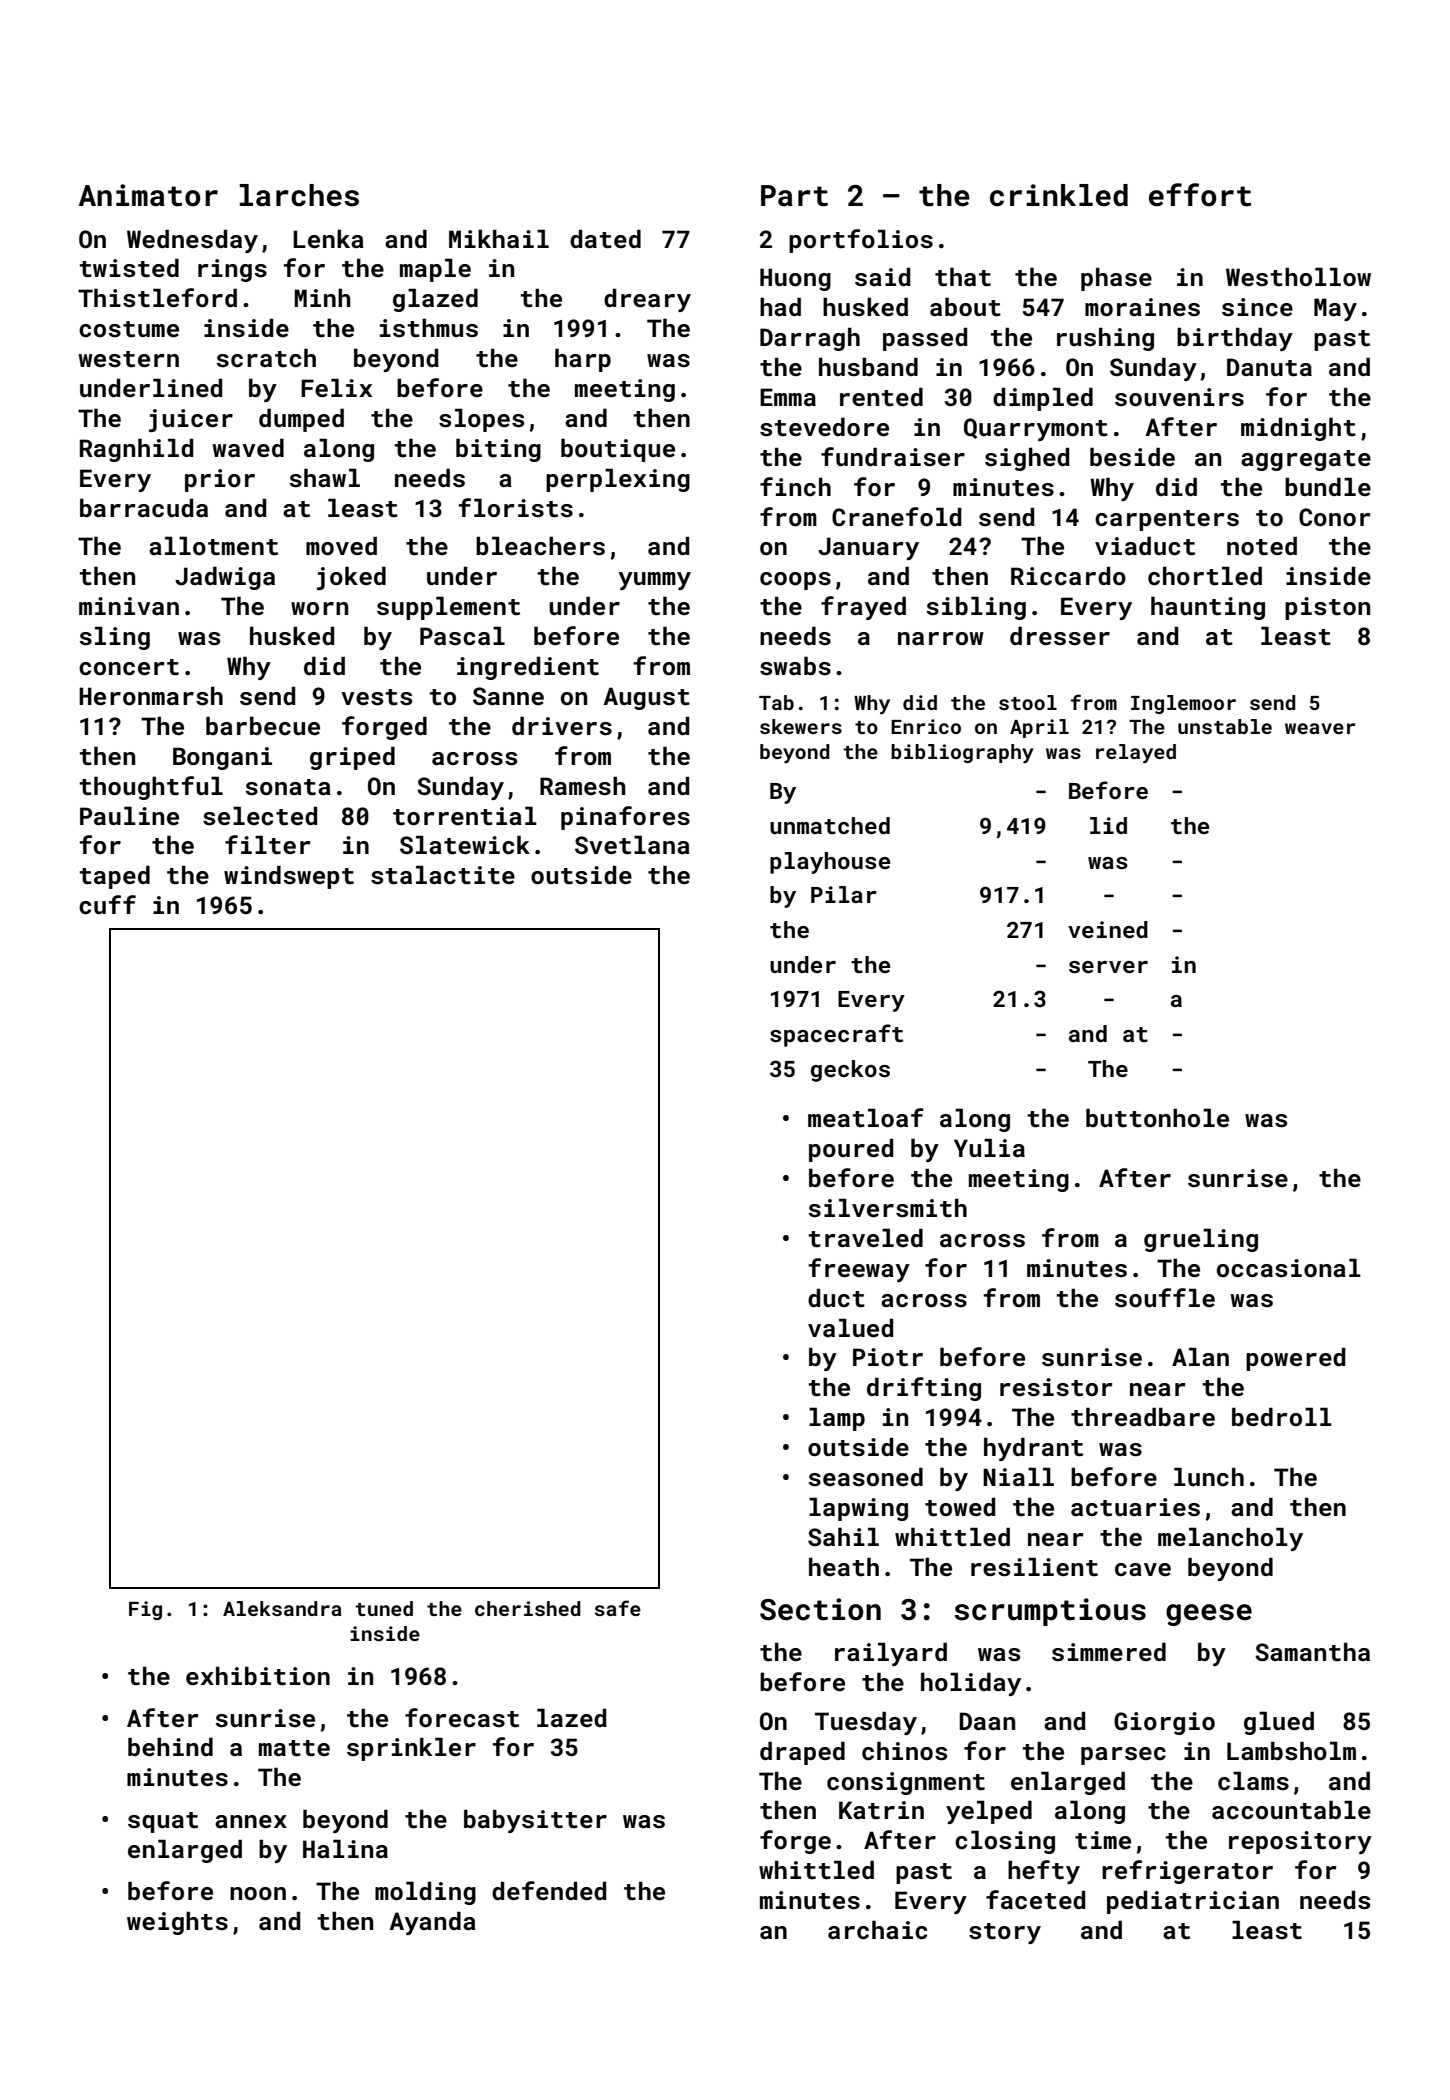  I want to click on since, so click(1257, 307).
